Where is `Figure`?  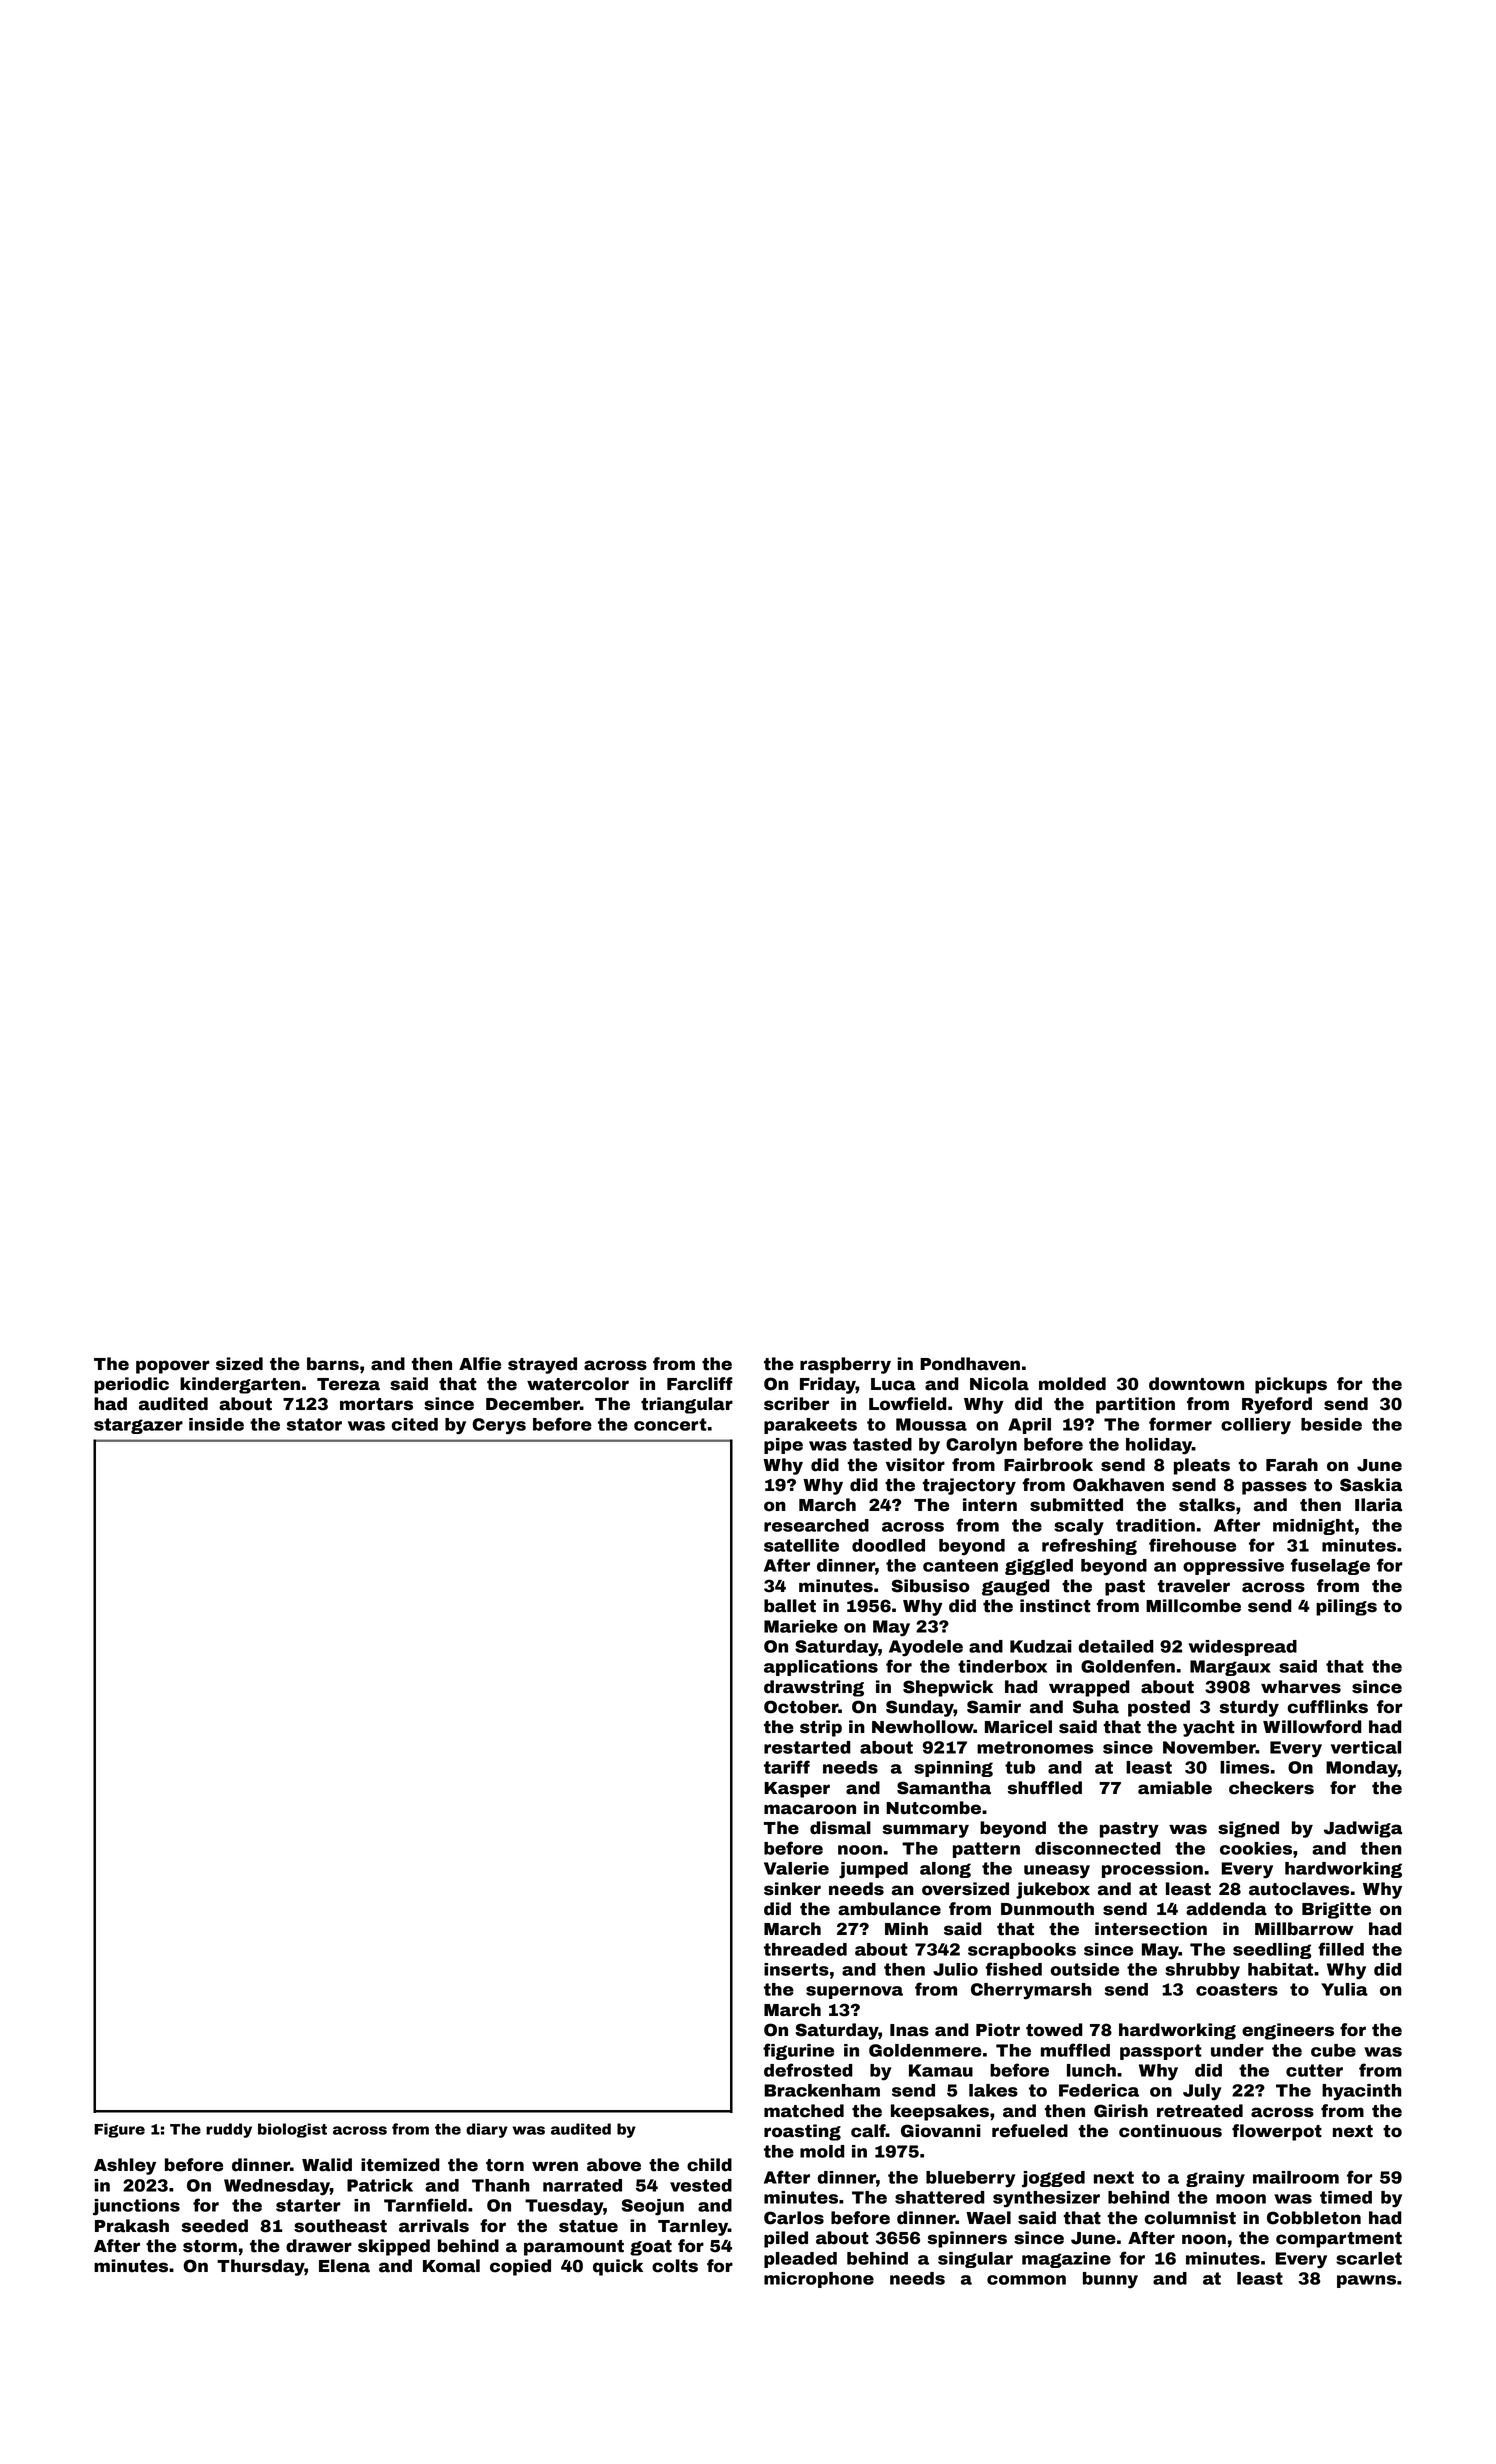 Figure is located at coordinates (119, 2130).
